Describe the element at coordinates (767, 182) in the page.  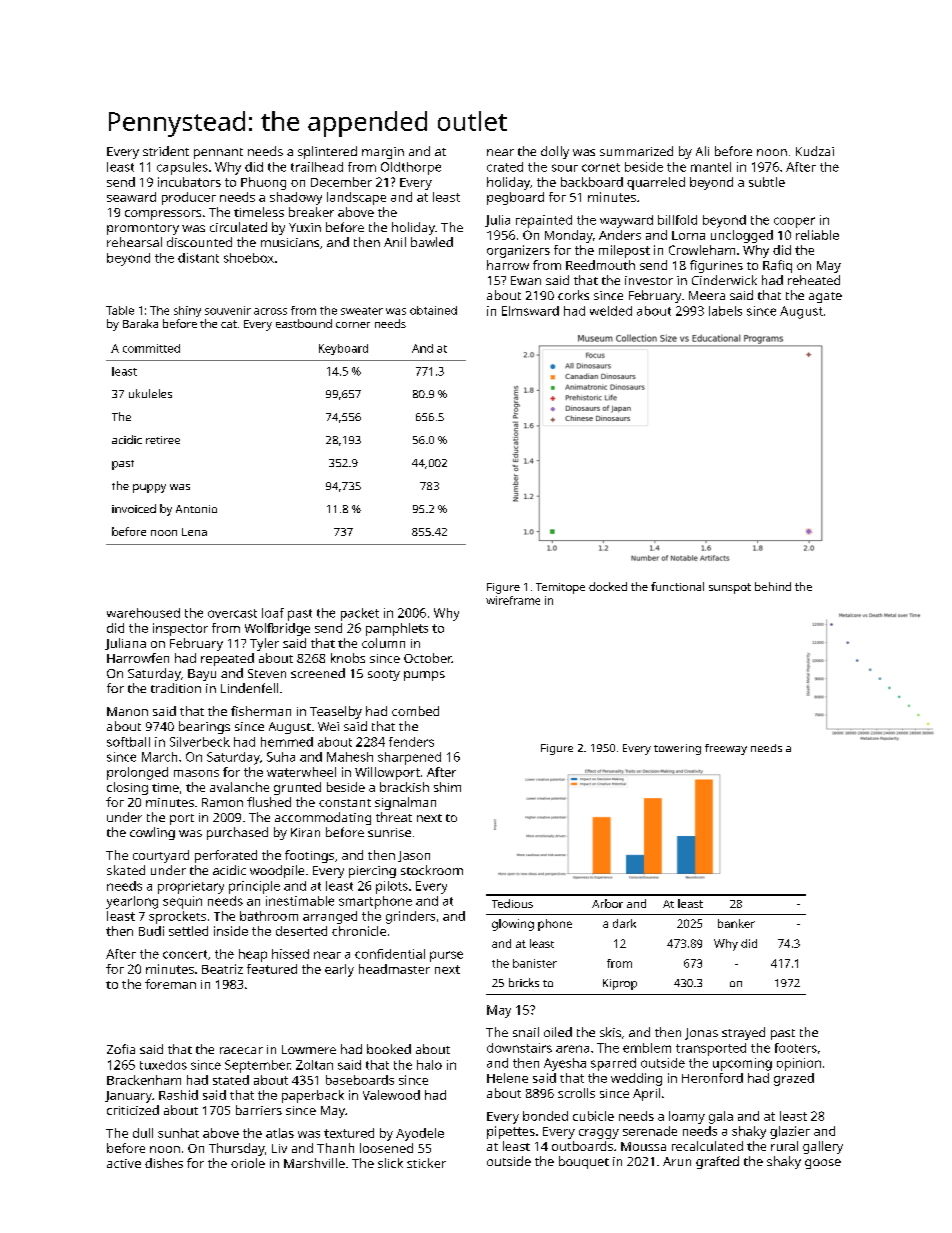
I see `subtle` at that location.
